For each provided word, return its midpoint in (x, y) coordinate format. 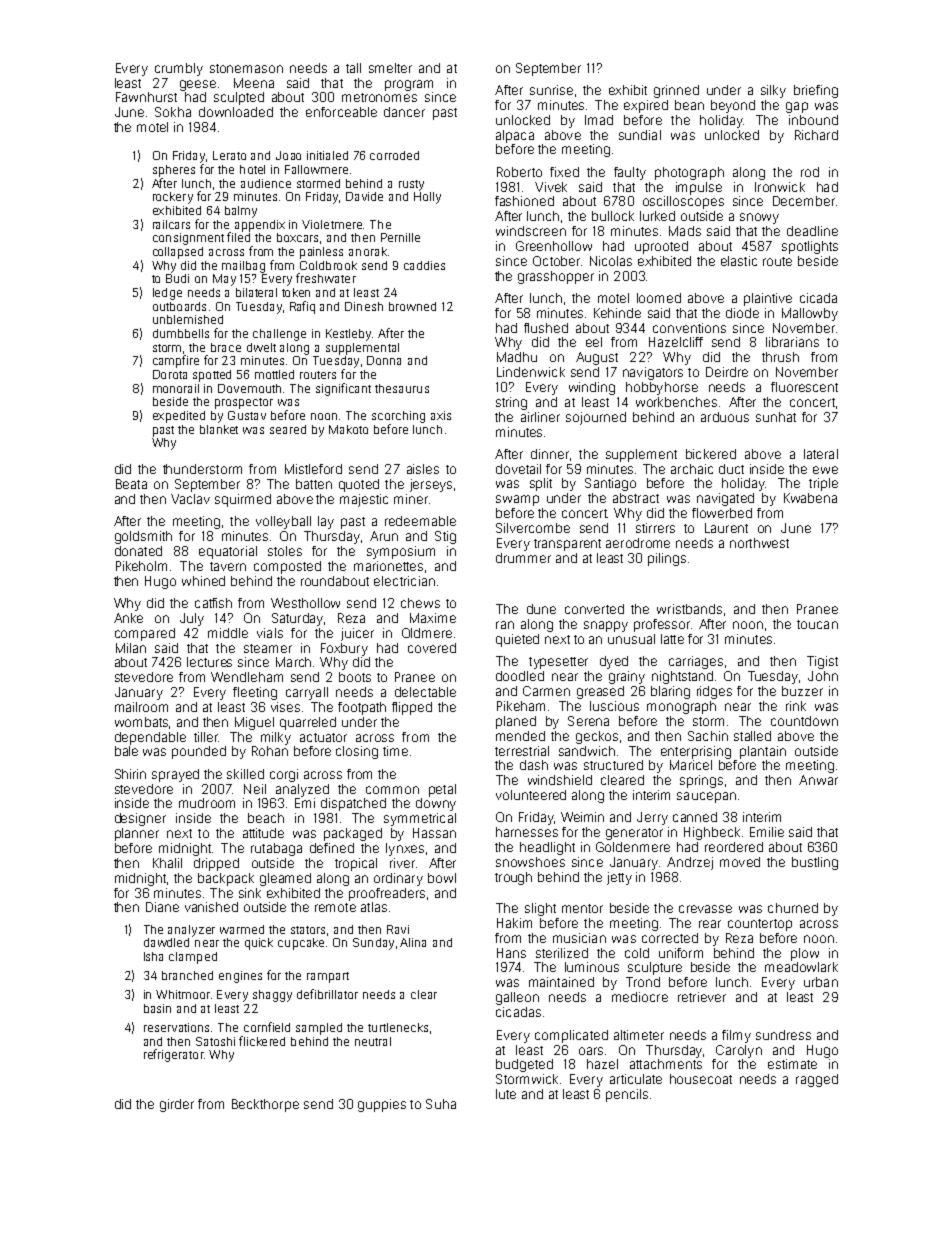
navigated (725, 499)
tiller (206, 737)
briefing (816, 91)
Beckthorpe (265, 1105)
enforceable (341, 112)
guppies (382, 1105)
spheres (174, 171)
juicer (357, 634)
